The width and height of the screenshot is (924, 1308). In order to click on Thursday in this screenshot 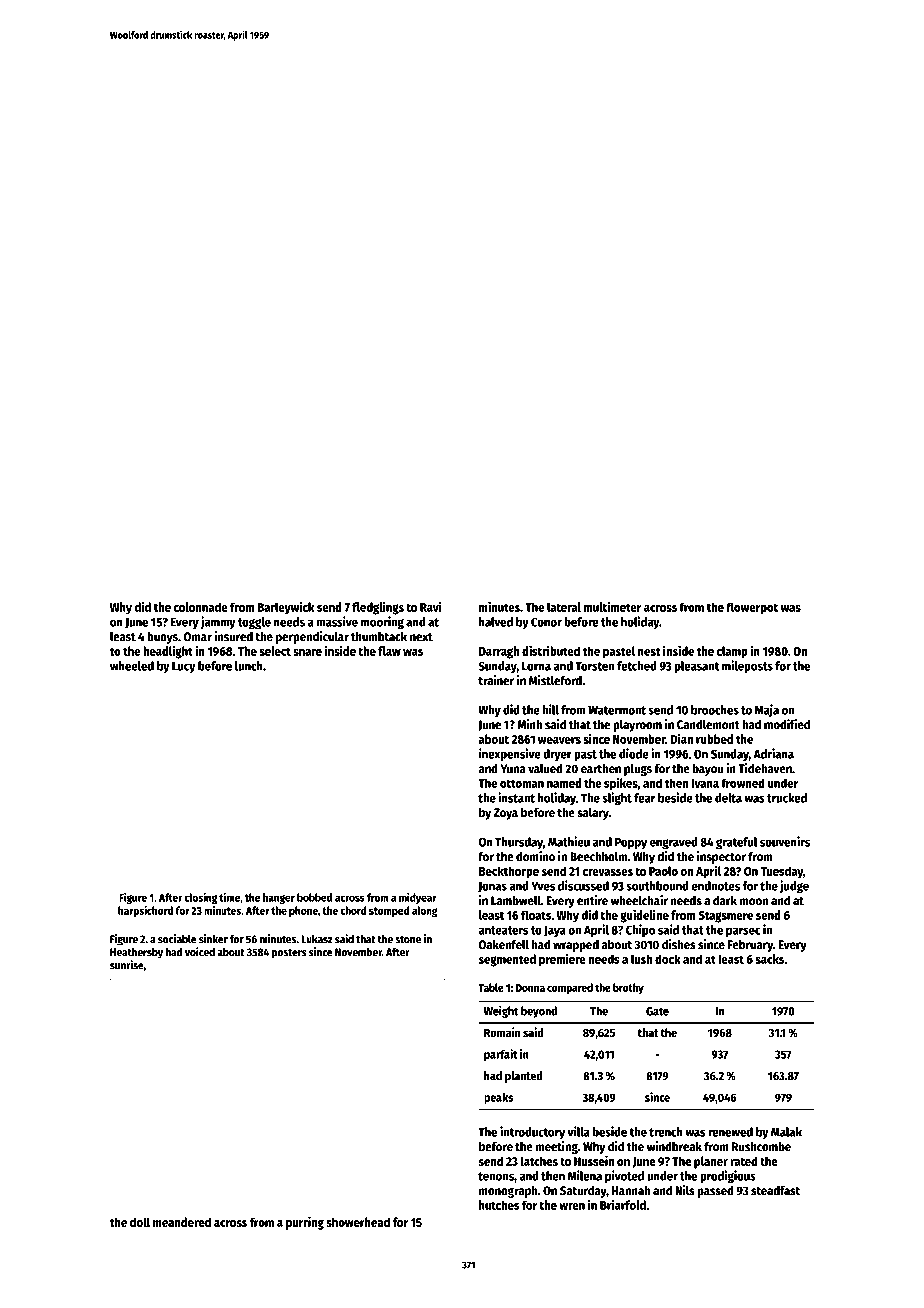, I will do `click(519, 843)`.
